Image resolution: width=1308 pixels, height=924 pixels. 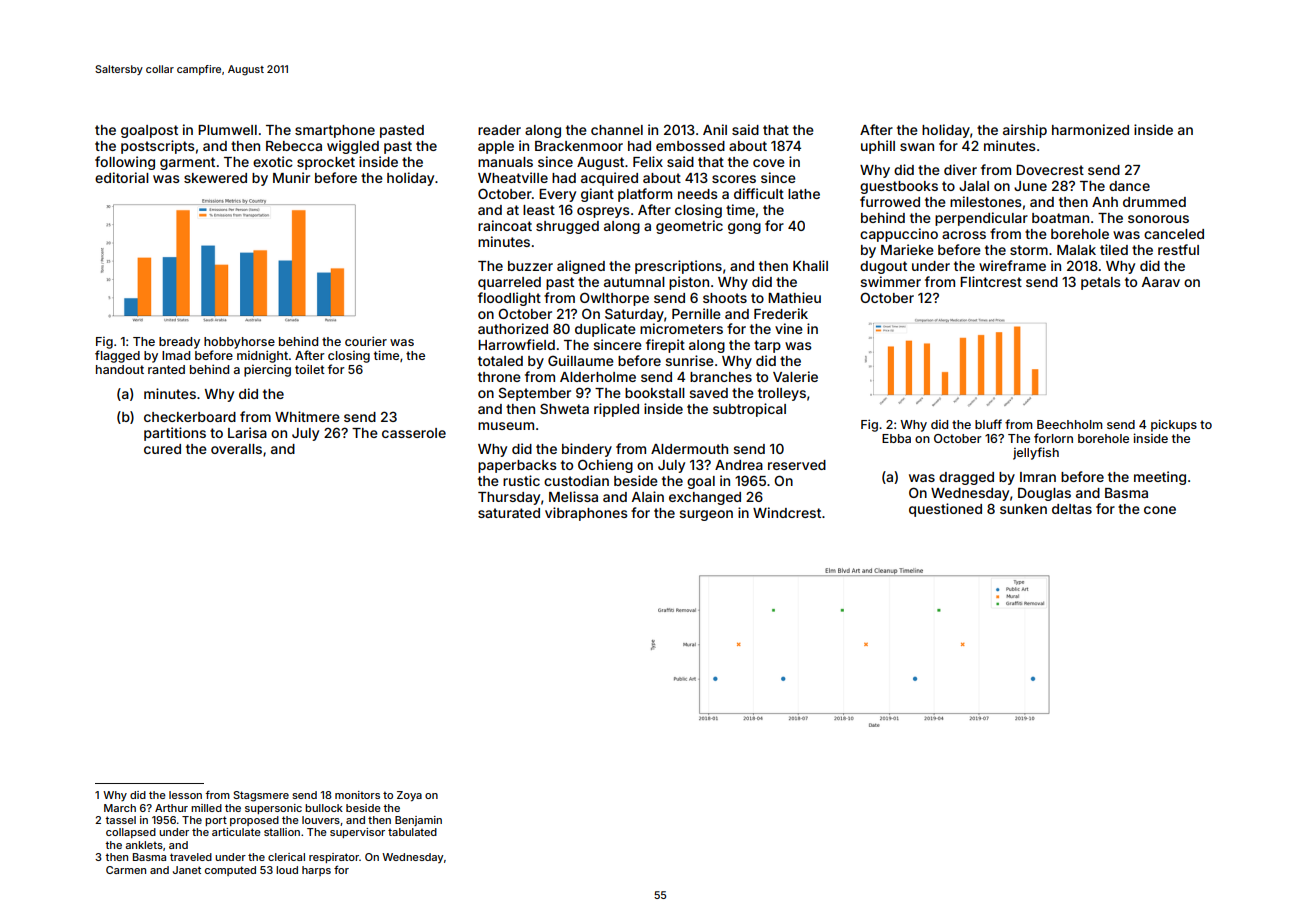 What do you see at coordinates (262, 356) in the document?
I see `midnight` at bounding box center [262, 356].
